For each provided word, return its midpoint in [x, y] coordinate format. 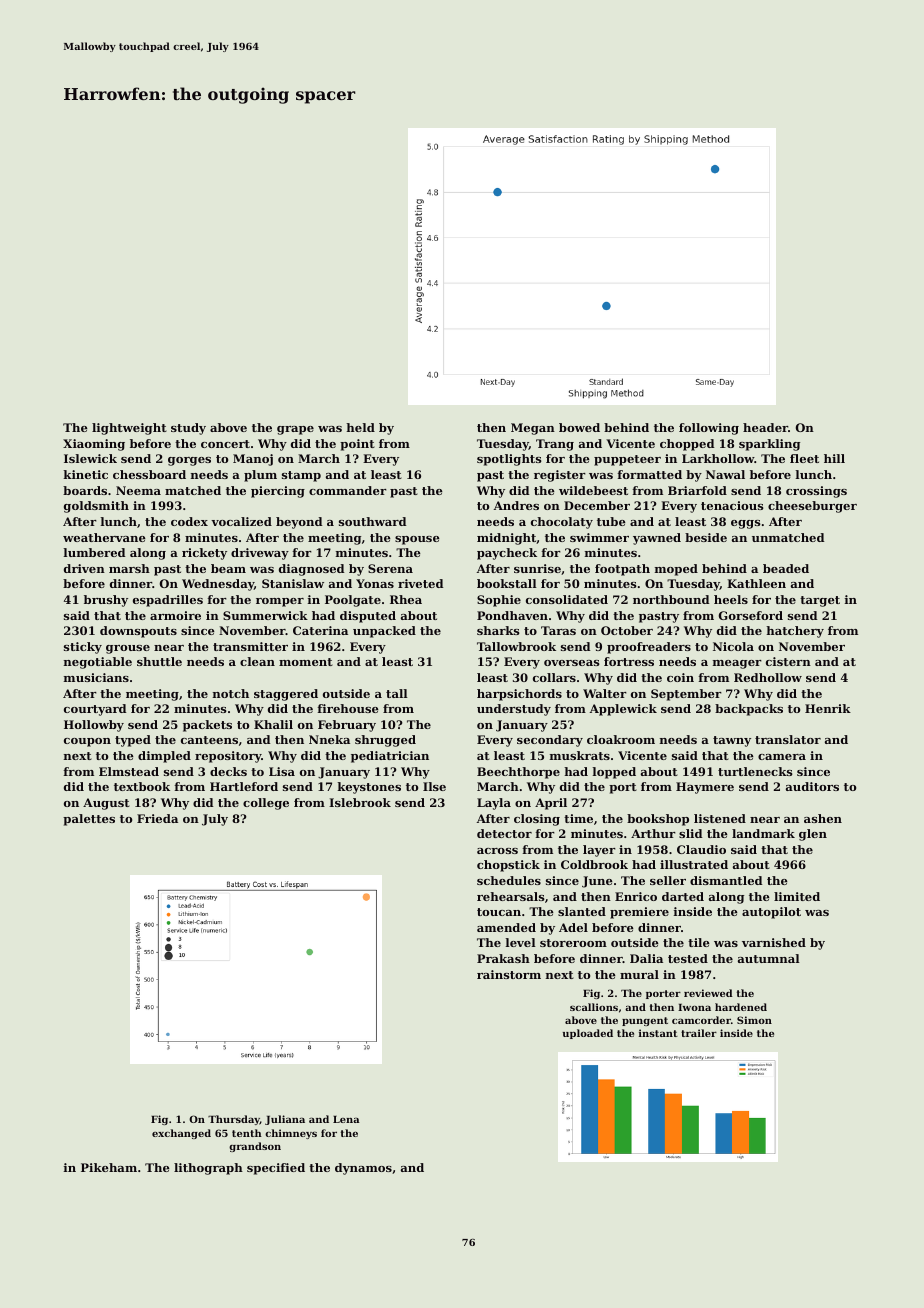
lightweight [129, 429]
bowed [579, 427]
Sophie [499, 601]
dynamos [363, 1169]
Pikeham [109, 1167]
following [709, 429]
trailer [699, 1033]
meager [737, 664]
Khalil [273, 724]
